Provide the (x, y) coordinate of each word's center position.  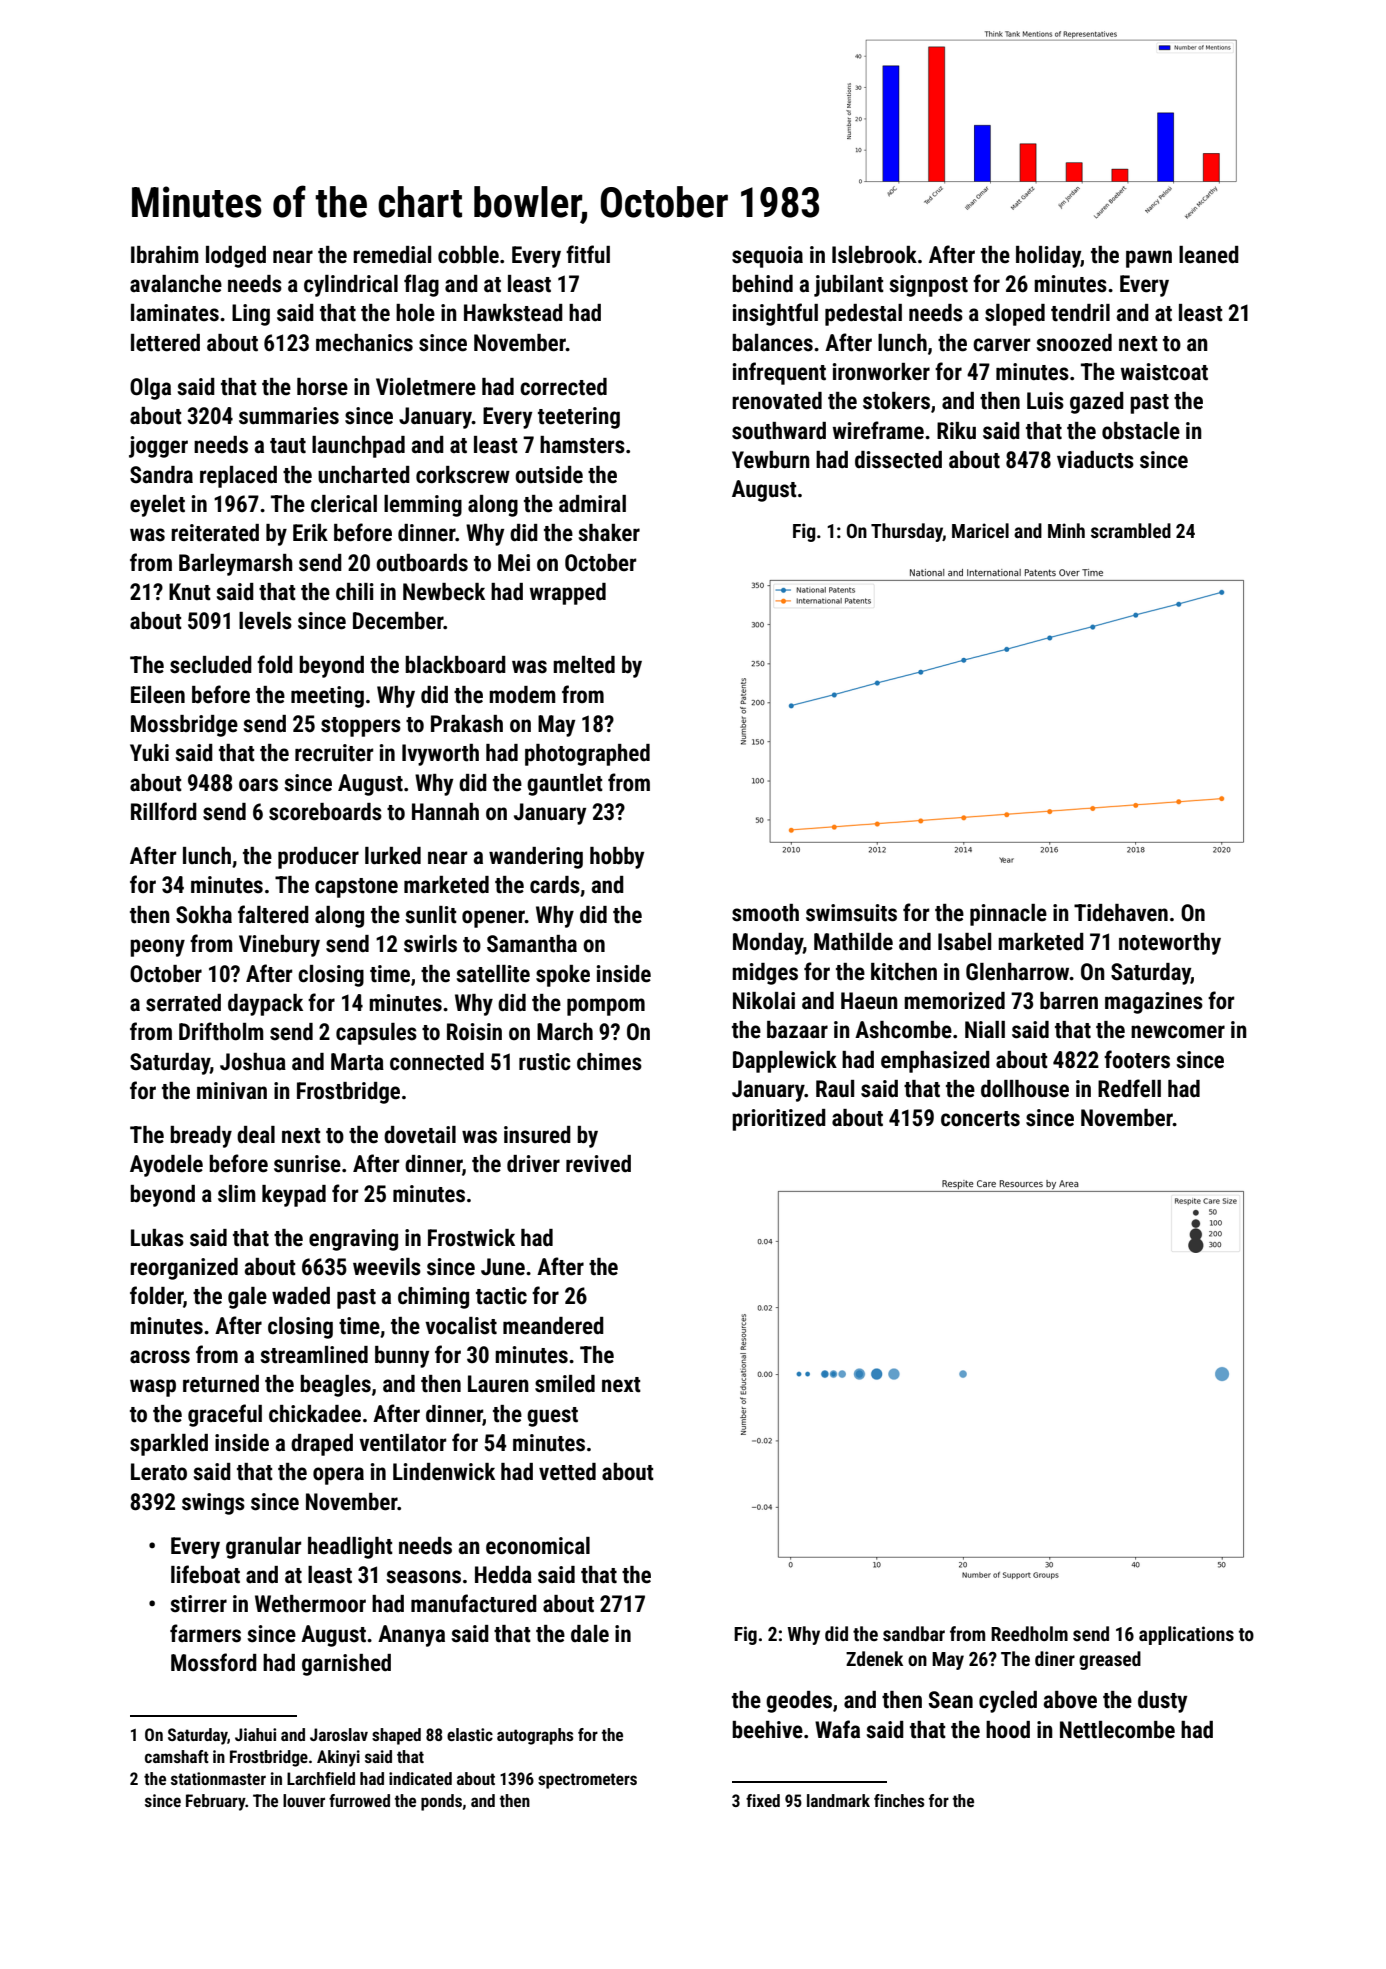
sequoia (767, 257)
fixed (763, 1800)
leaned (1209, 255)
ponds (441, 1802)
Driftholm (221, 1031)
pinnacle (1008, 915)
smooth (765, 913)
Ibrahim (164, 254)
